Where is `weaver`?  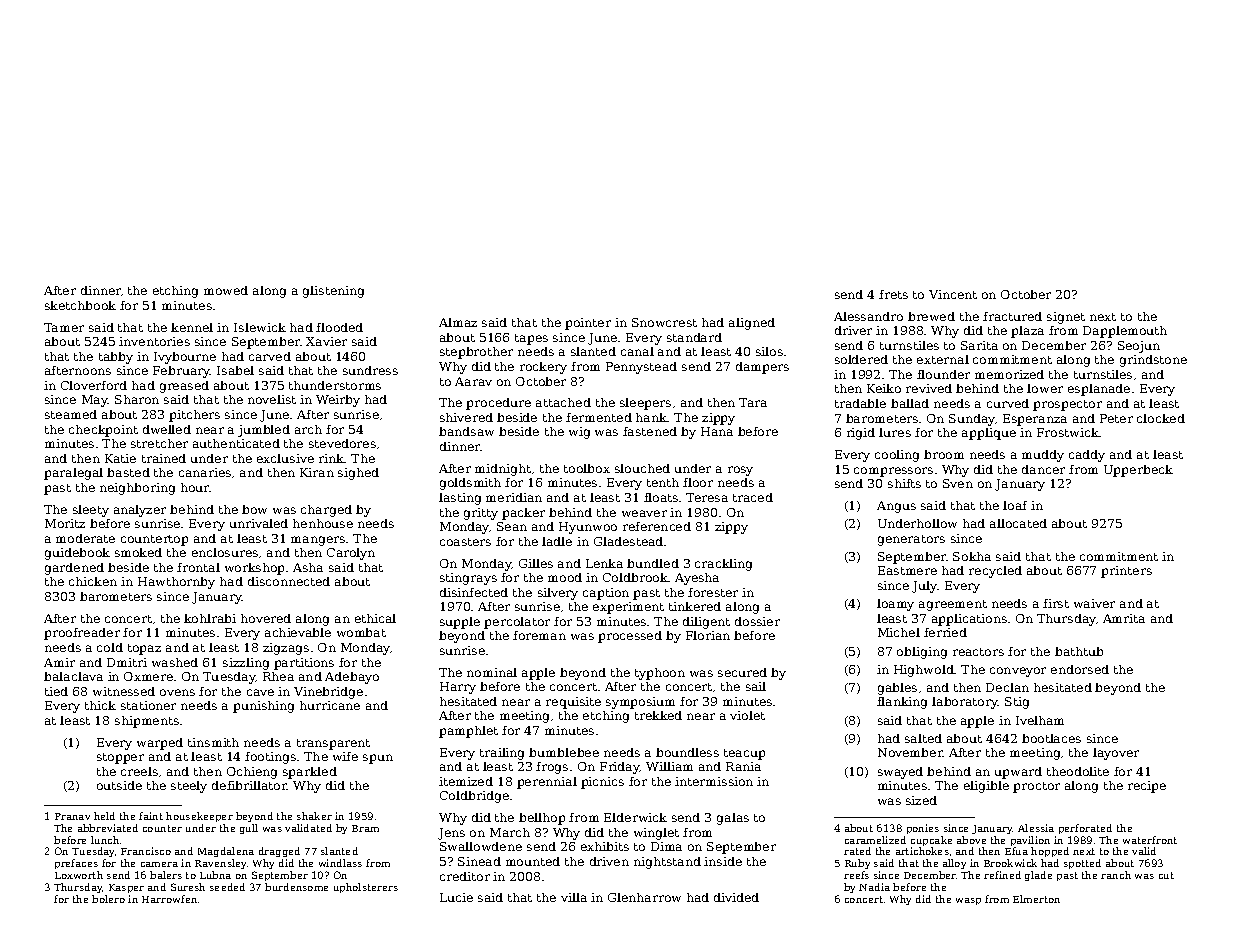 weaver is located at coordinates (644, 513).
